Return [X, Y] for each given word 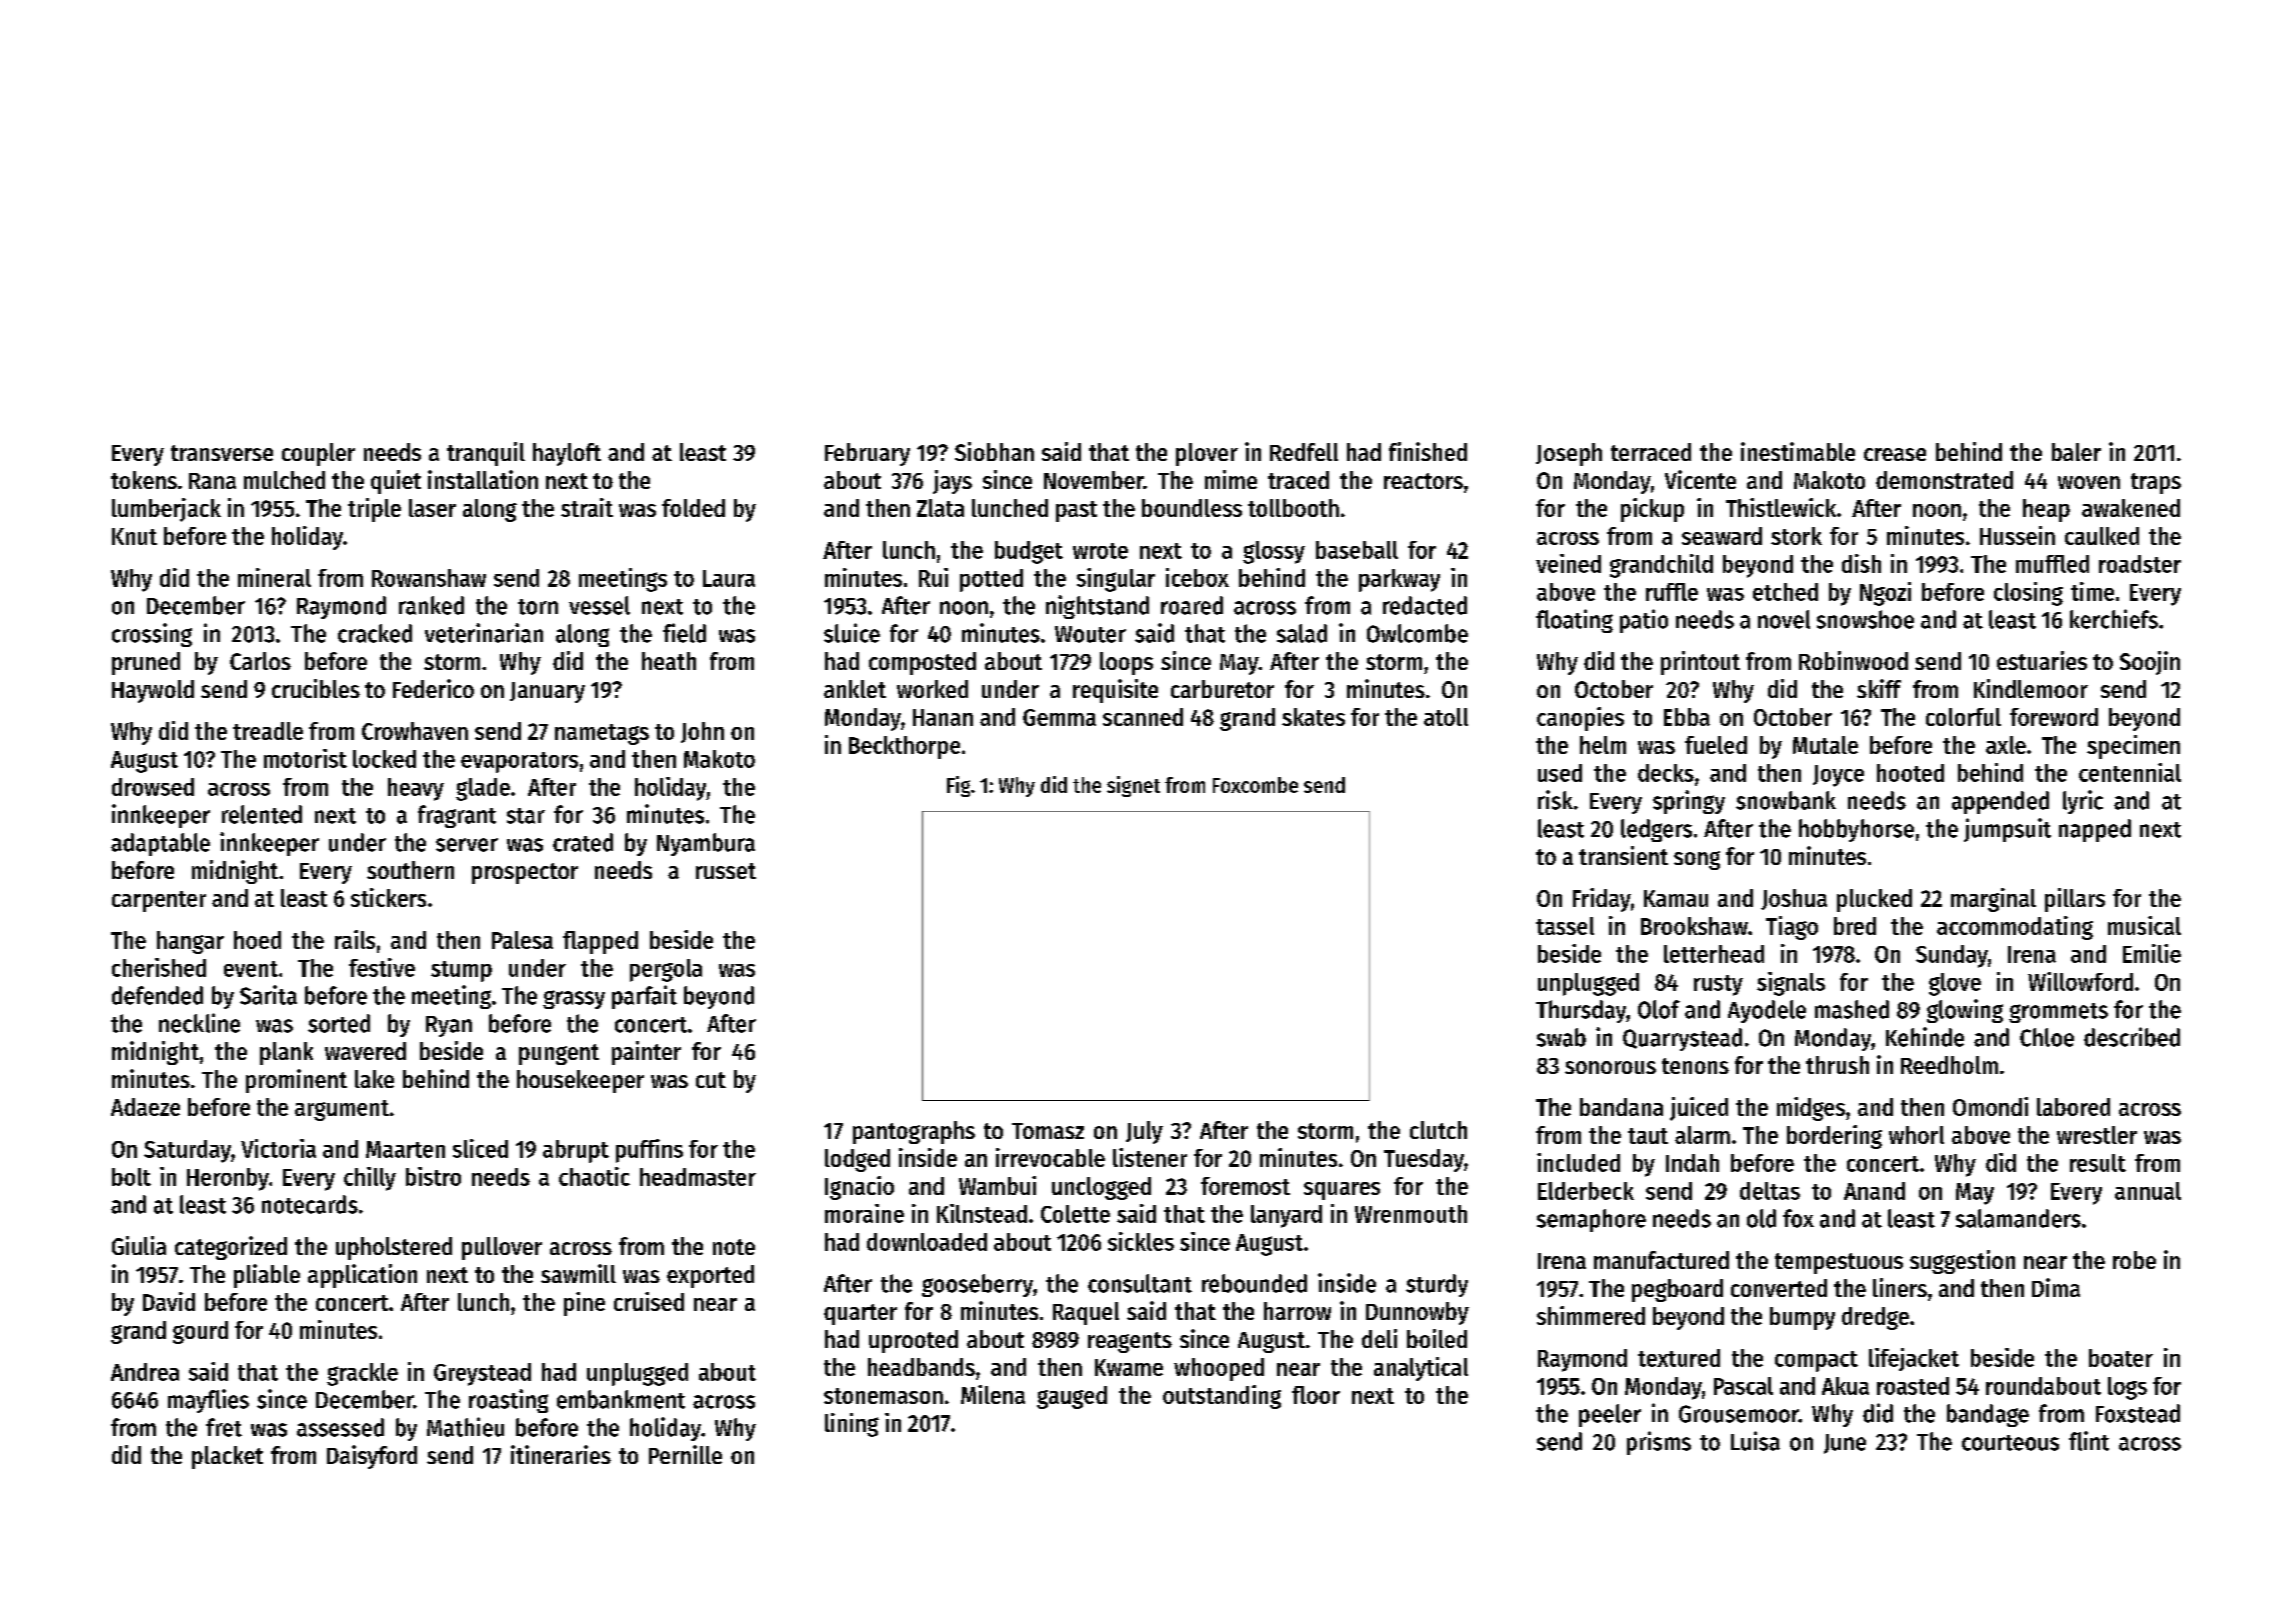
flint [2089, 1441]
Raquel [1086, 1313]
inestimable [1798, 451]
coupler [318, 454]
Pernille [685, 1454]
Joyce [1838, 776]
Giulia [139, 1245]
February [867, 454]
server [467, 845]
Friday [1602, 900]
